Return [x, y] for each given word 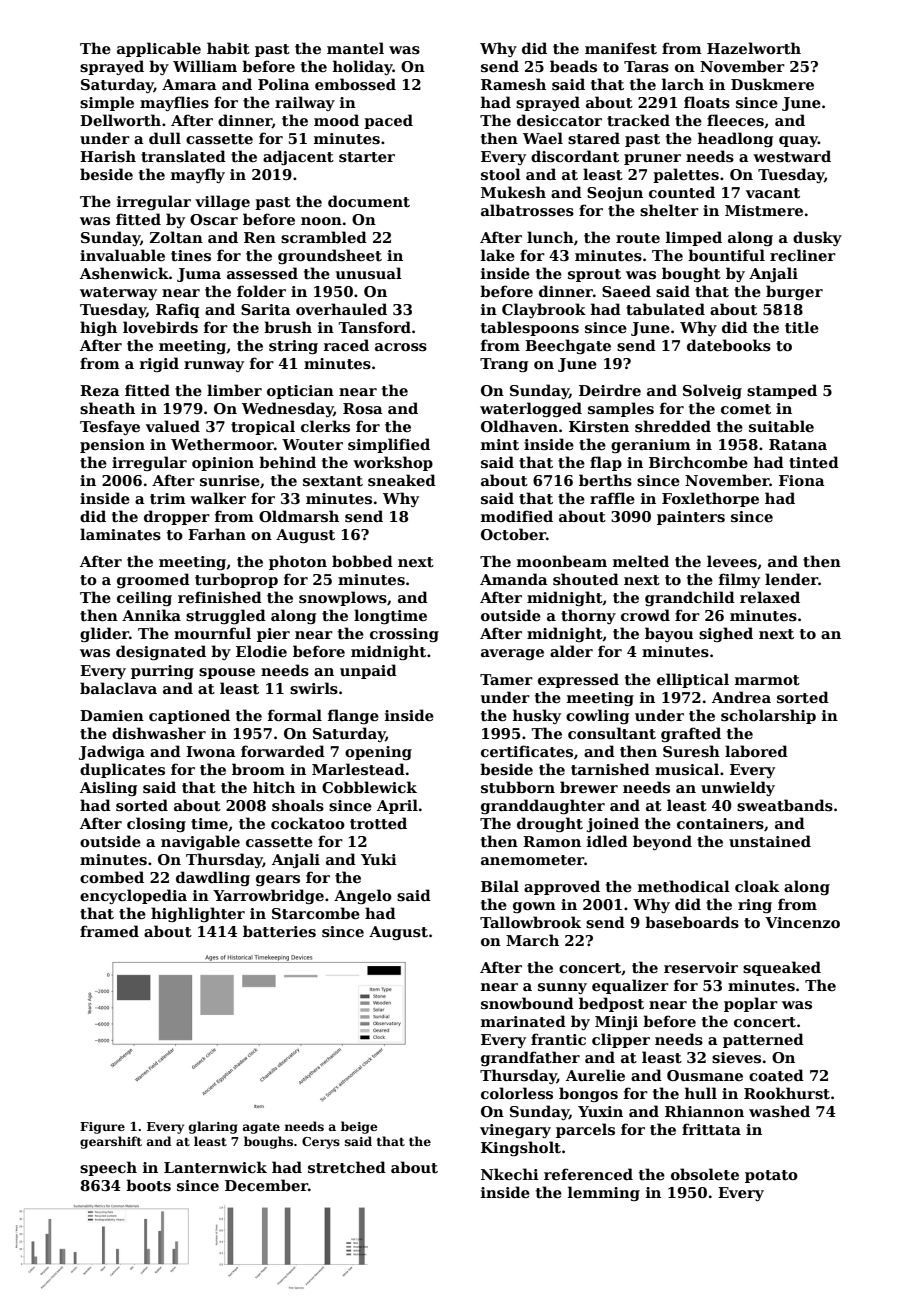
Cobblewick [369, 787]
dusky [817, 238]
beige [359, 1127]
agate [261, 1128]
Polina [284, 84]
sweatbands [785, 805]
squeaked [782, 968]
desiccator [559, 120]
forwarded [283, 751]
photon [298, 562]
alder [571, 651]
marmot [767, 680]
